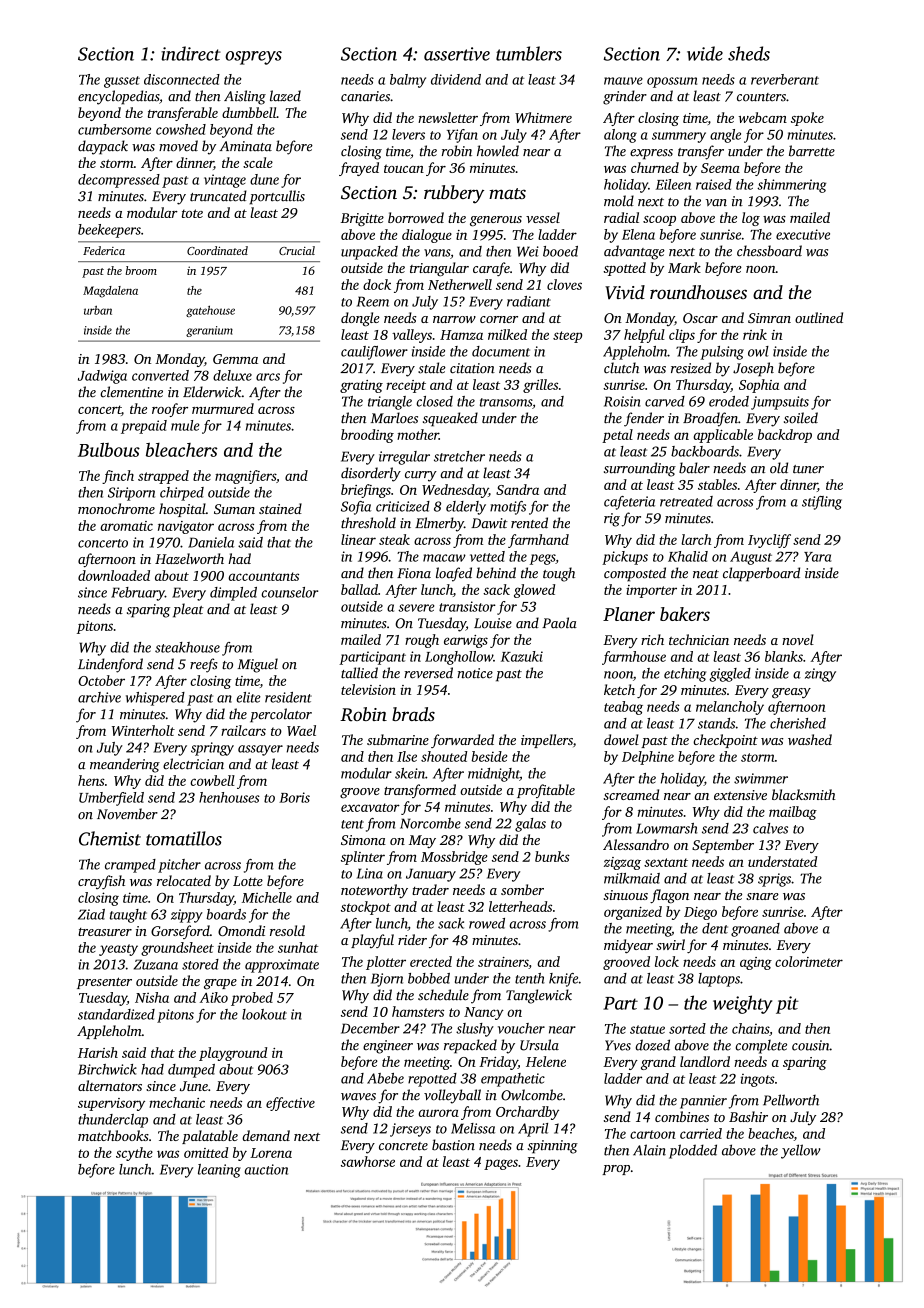 Image resolution: width=924 pixels, height=1308 pixels. Describe the element at coordinates (368, 523) in the page. I see `threshold` at that location.
